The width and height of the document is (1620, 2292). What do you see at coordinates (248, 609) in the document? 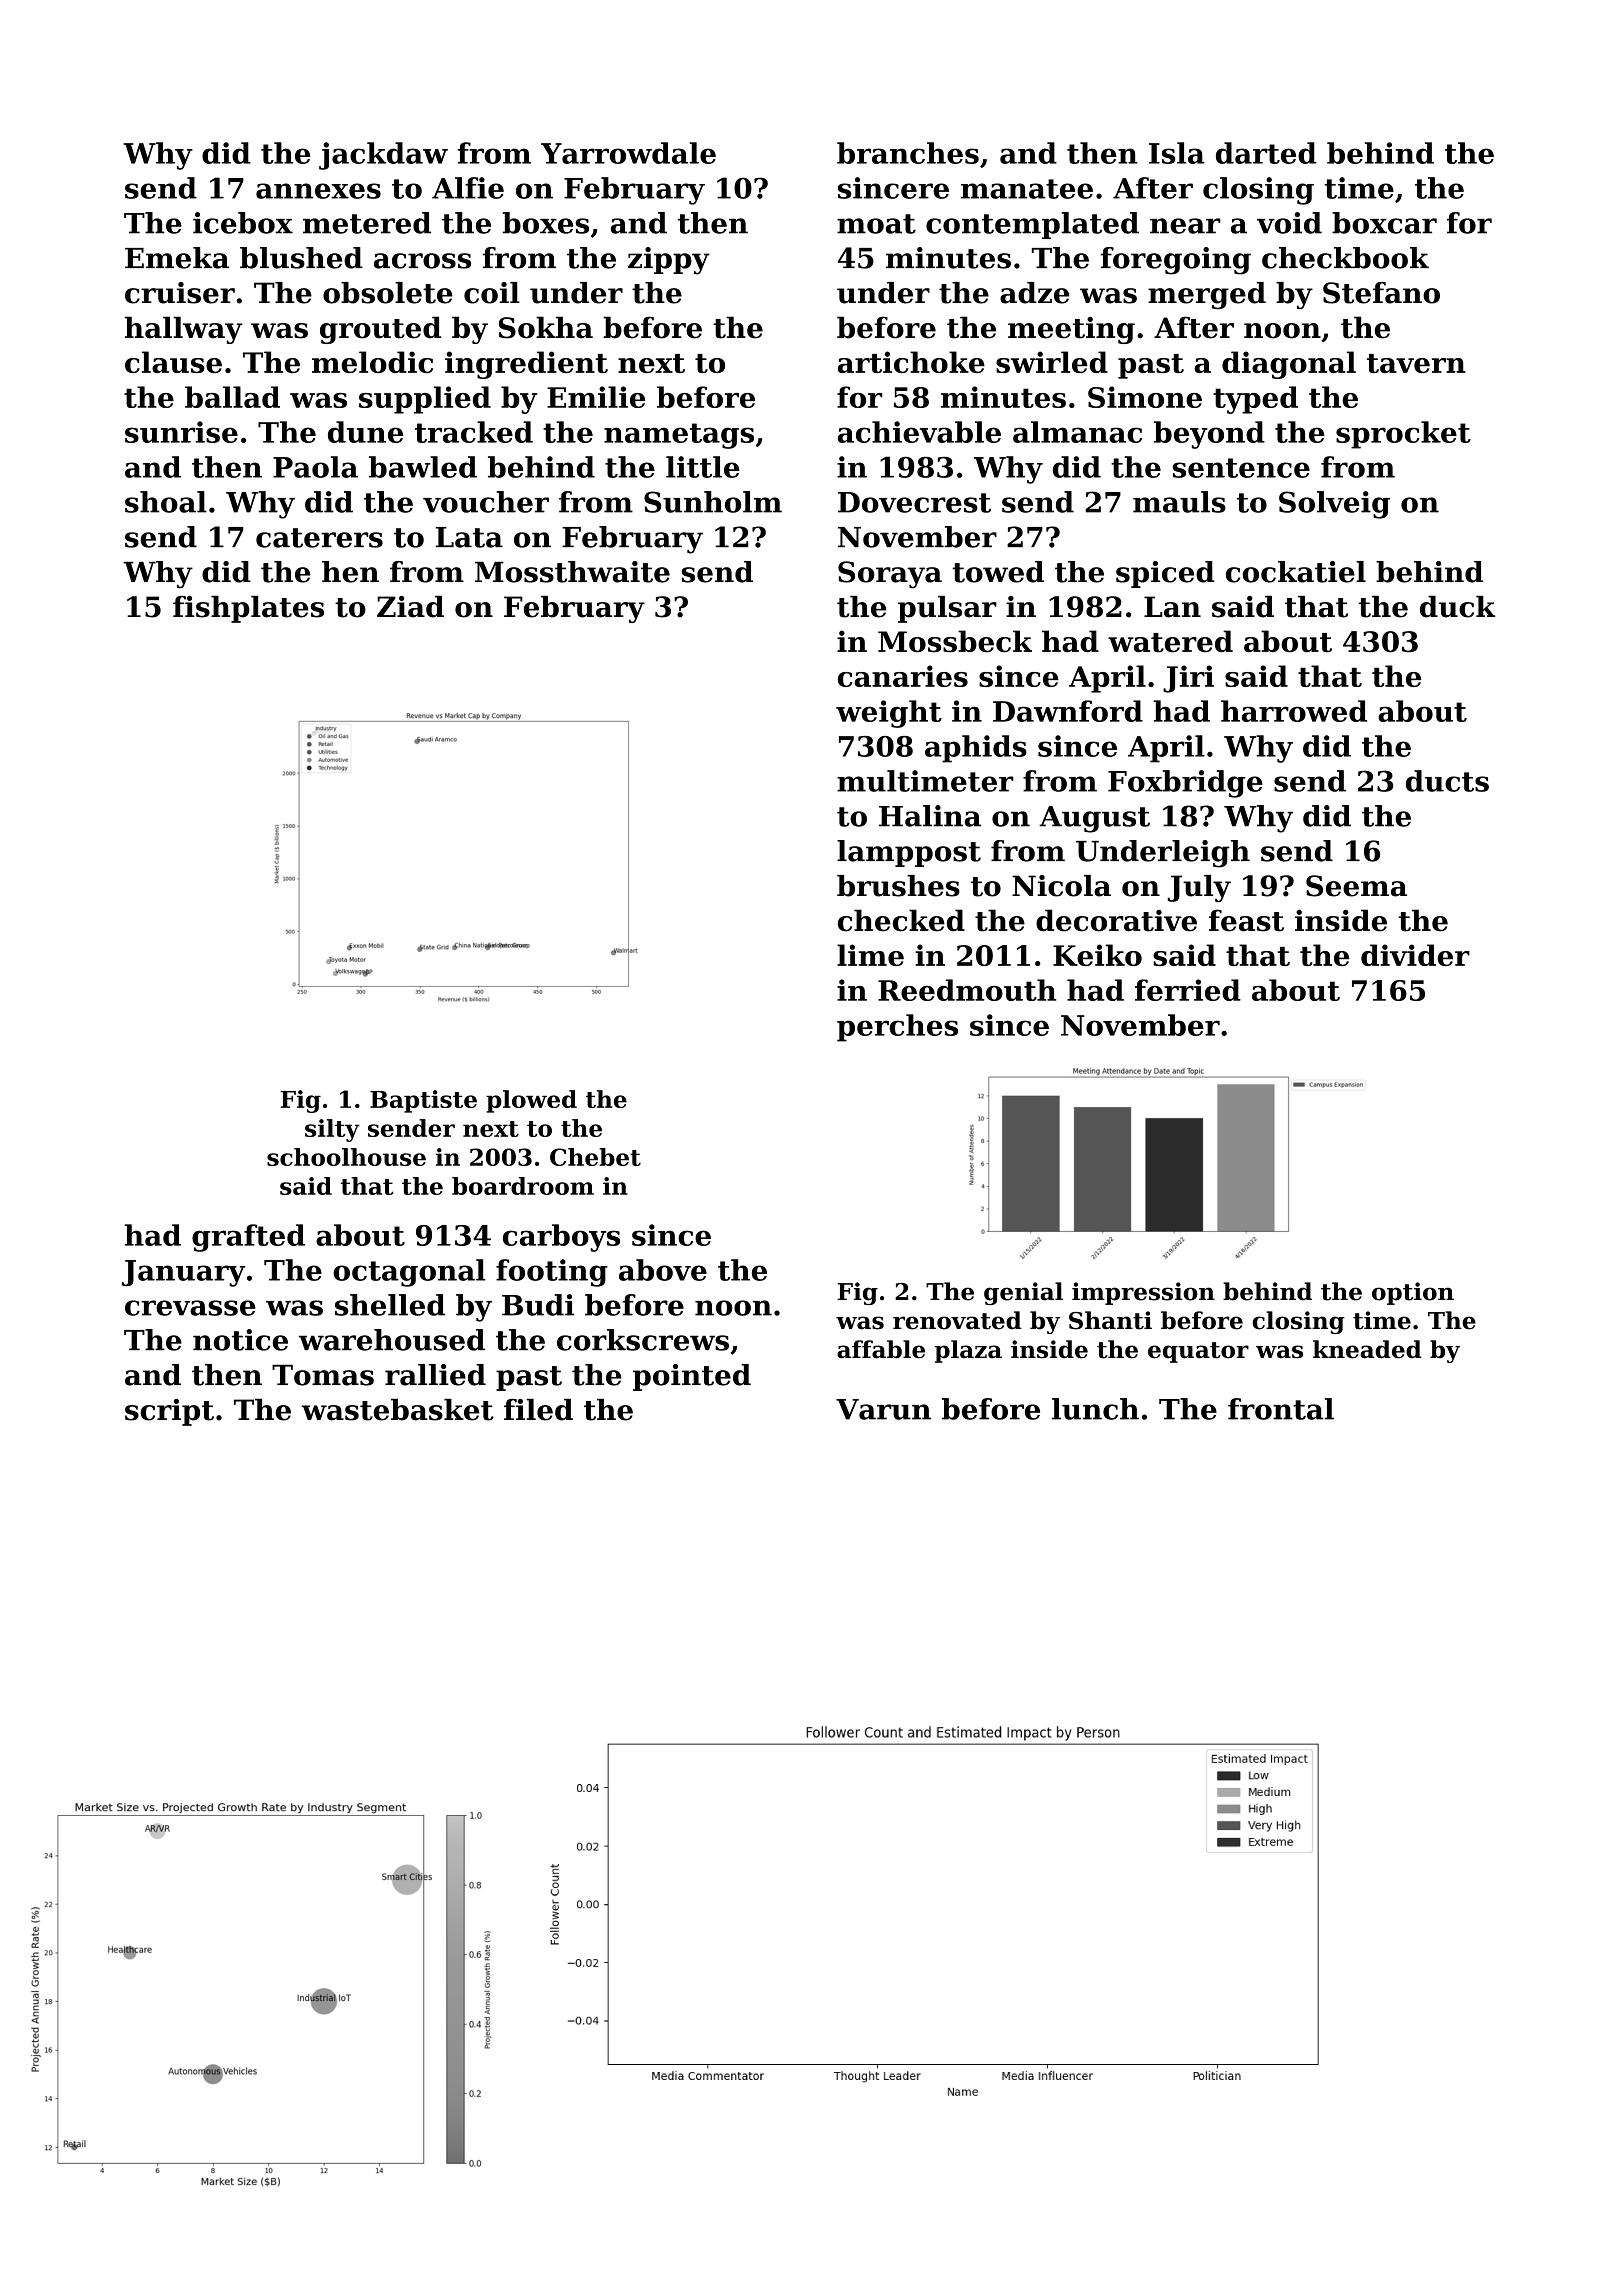
I see `fishplates` at bounding box center [248, 609].
